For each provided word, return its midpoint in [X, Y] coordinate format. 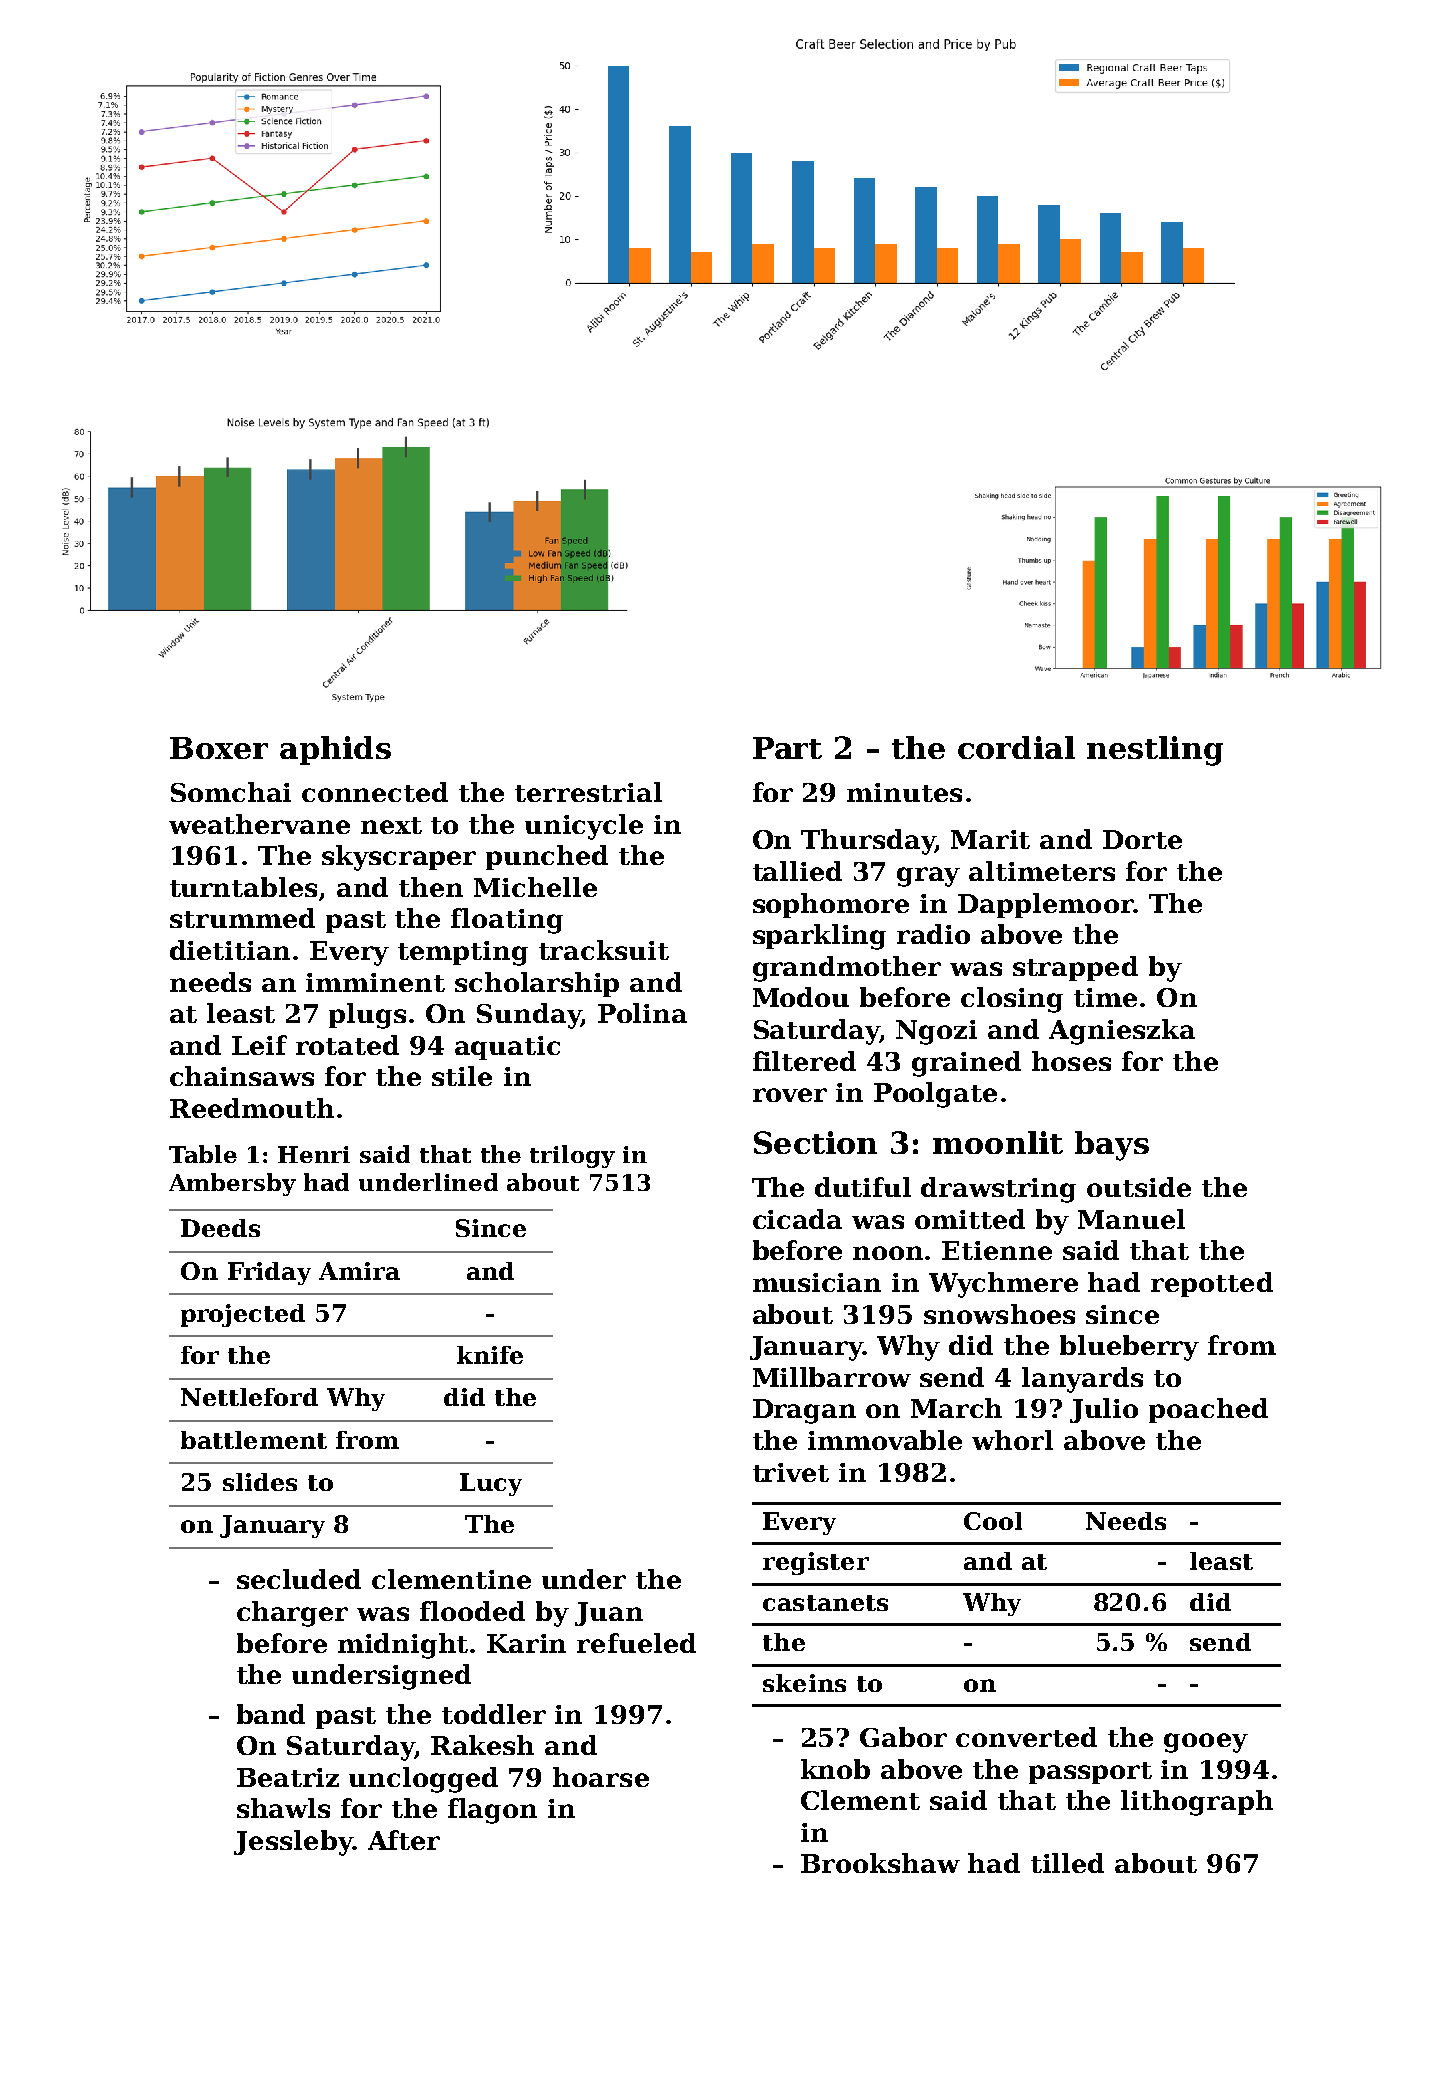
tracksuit [604, 950]
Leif [259, 1045]
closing [1012, 1000]
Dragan [804, 1411]
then [431, 887]
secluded [299, 1579]
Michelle [535, 887]
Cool [993, 1521]
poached [1208, 1410]
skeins [804, 1683]
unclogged [423, 1780]
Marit [990, 839]
